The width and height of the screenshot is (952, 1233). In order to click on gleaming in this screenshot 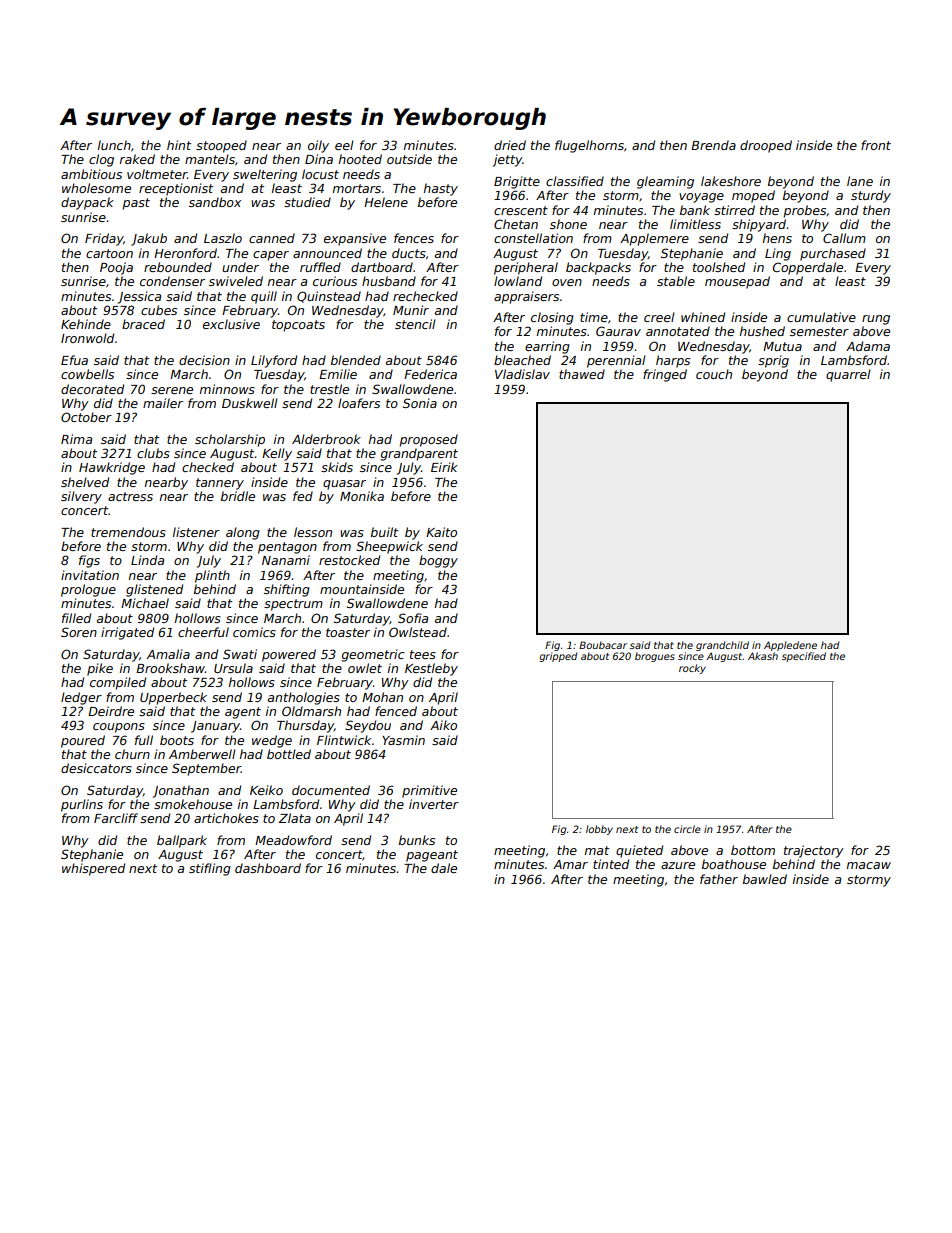, I will do `click(665, 182)`.
